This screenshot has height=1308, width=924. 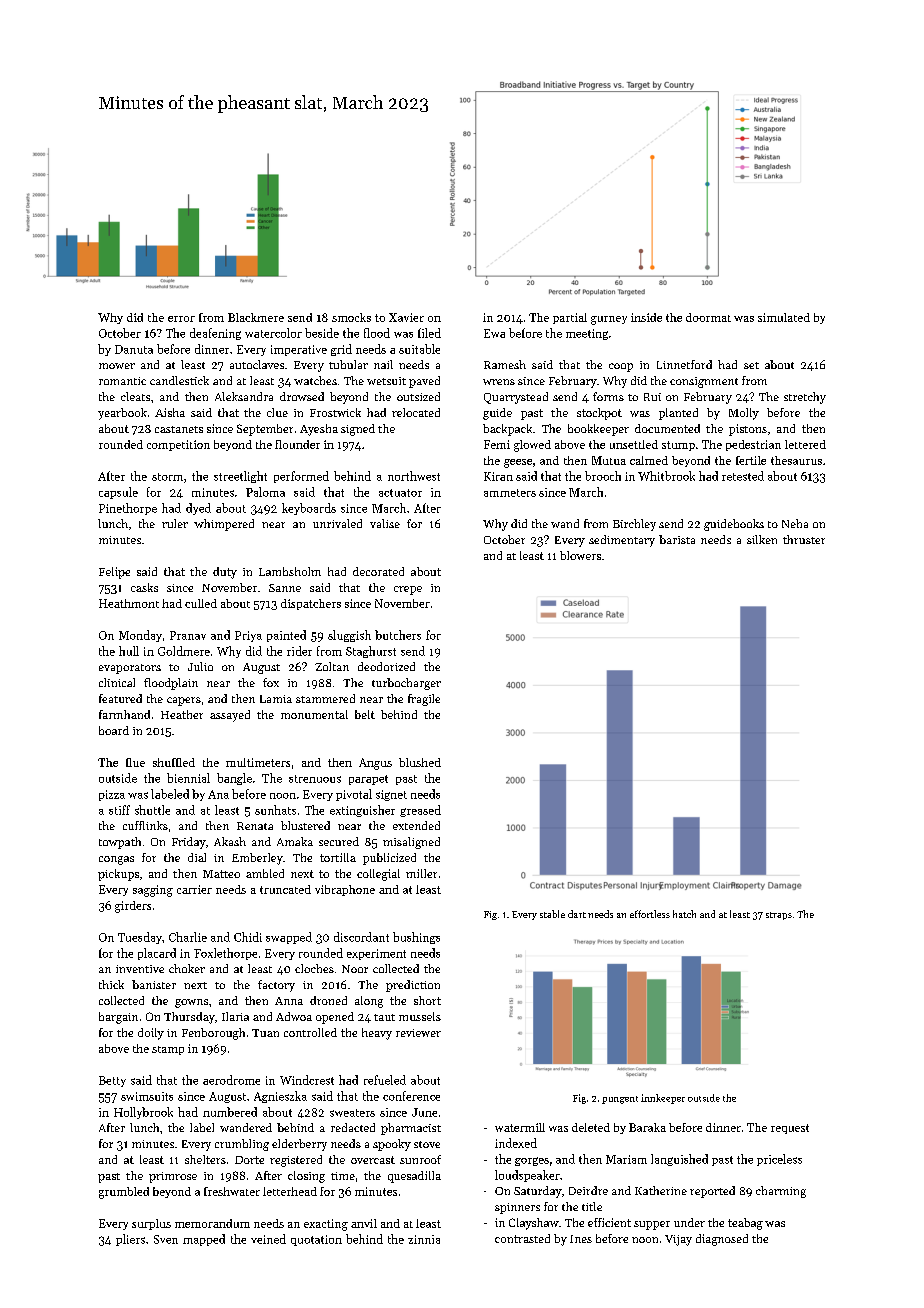 I want to click on pliers, so click(x=130, y=1240).
